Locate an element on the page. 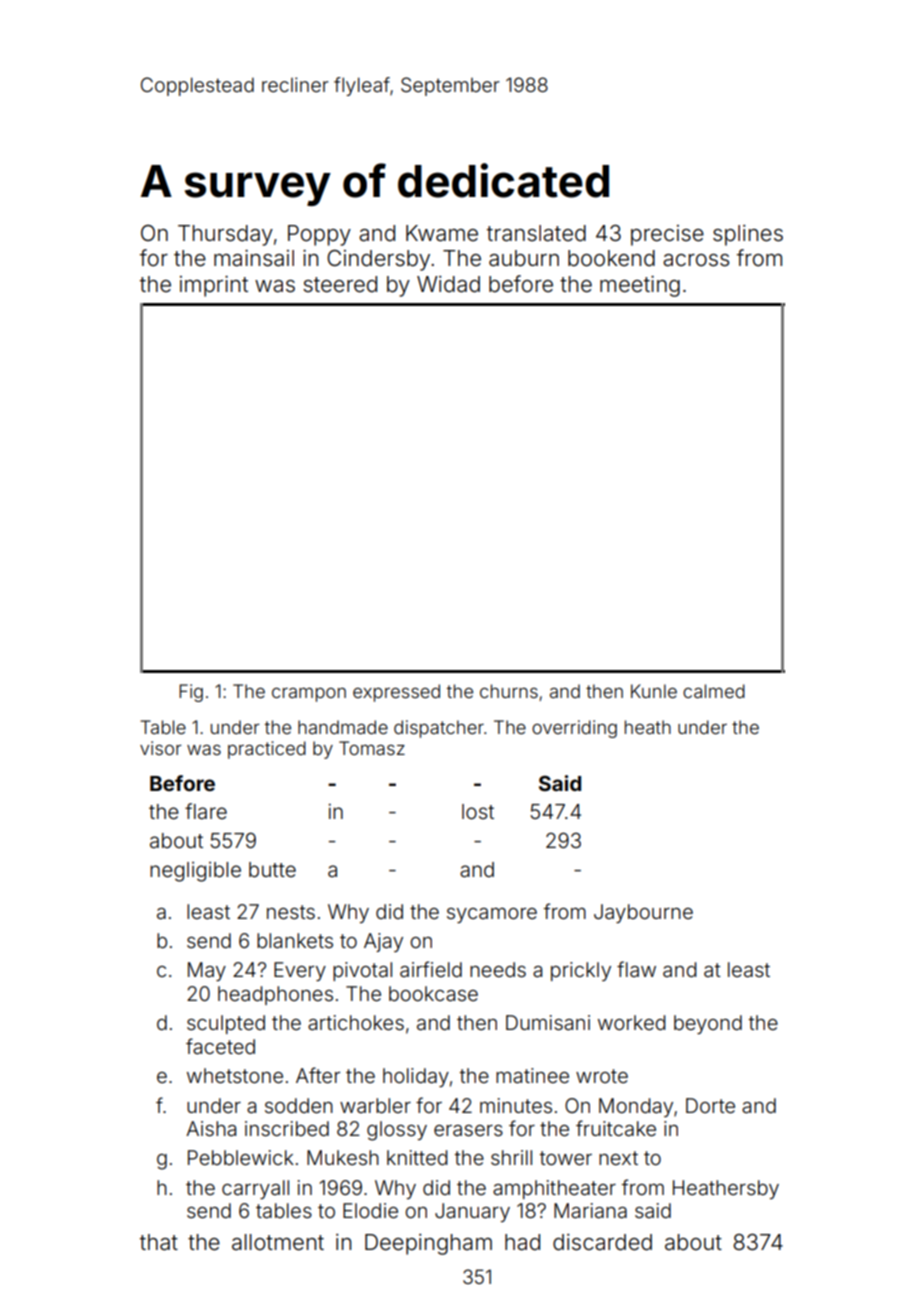 The width and height of the image is (924, 1311). faceted is located at coordinates (220, 1046).
